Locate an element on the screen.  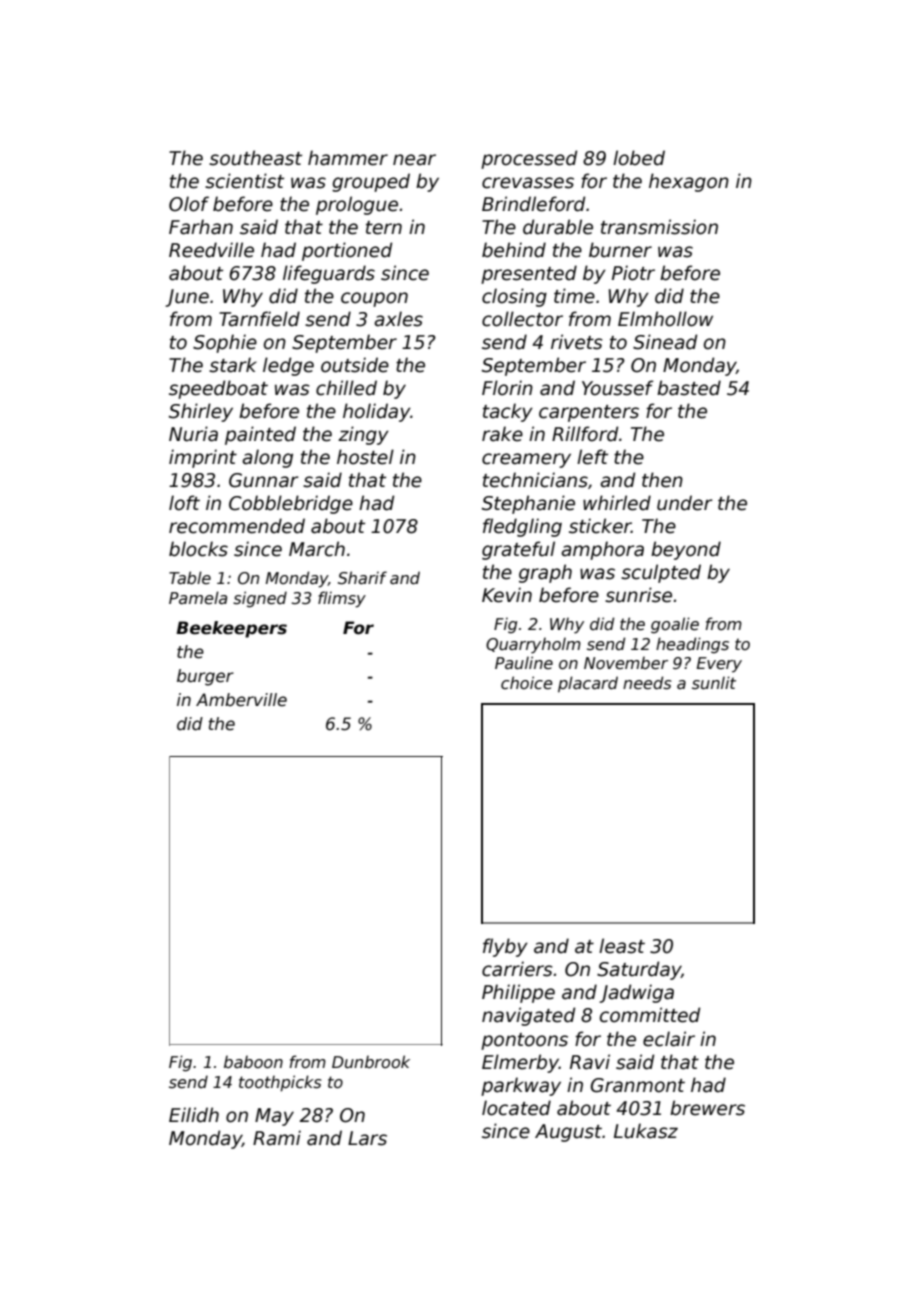
Every is located at coordinates (719, 665).
